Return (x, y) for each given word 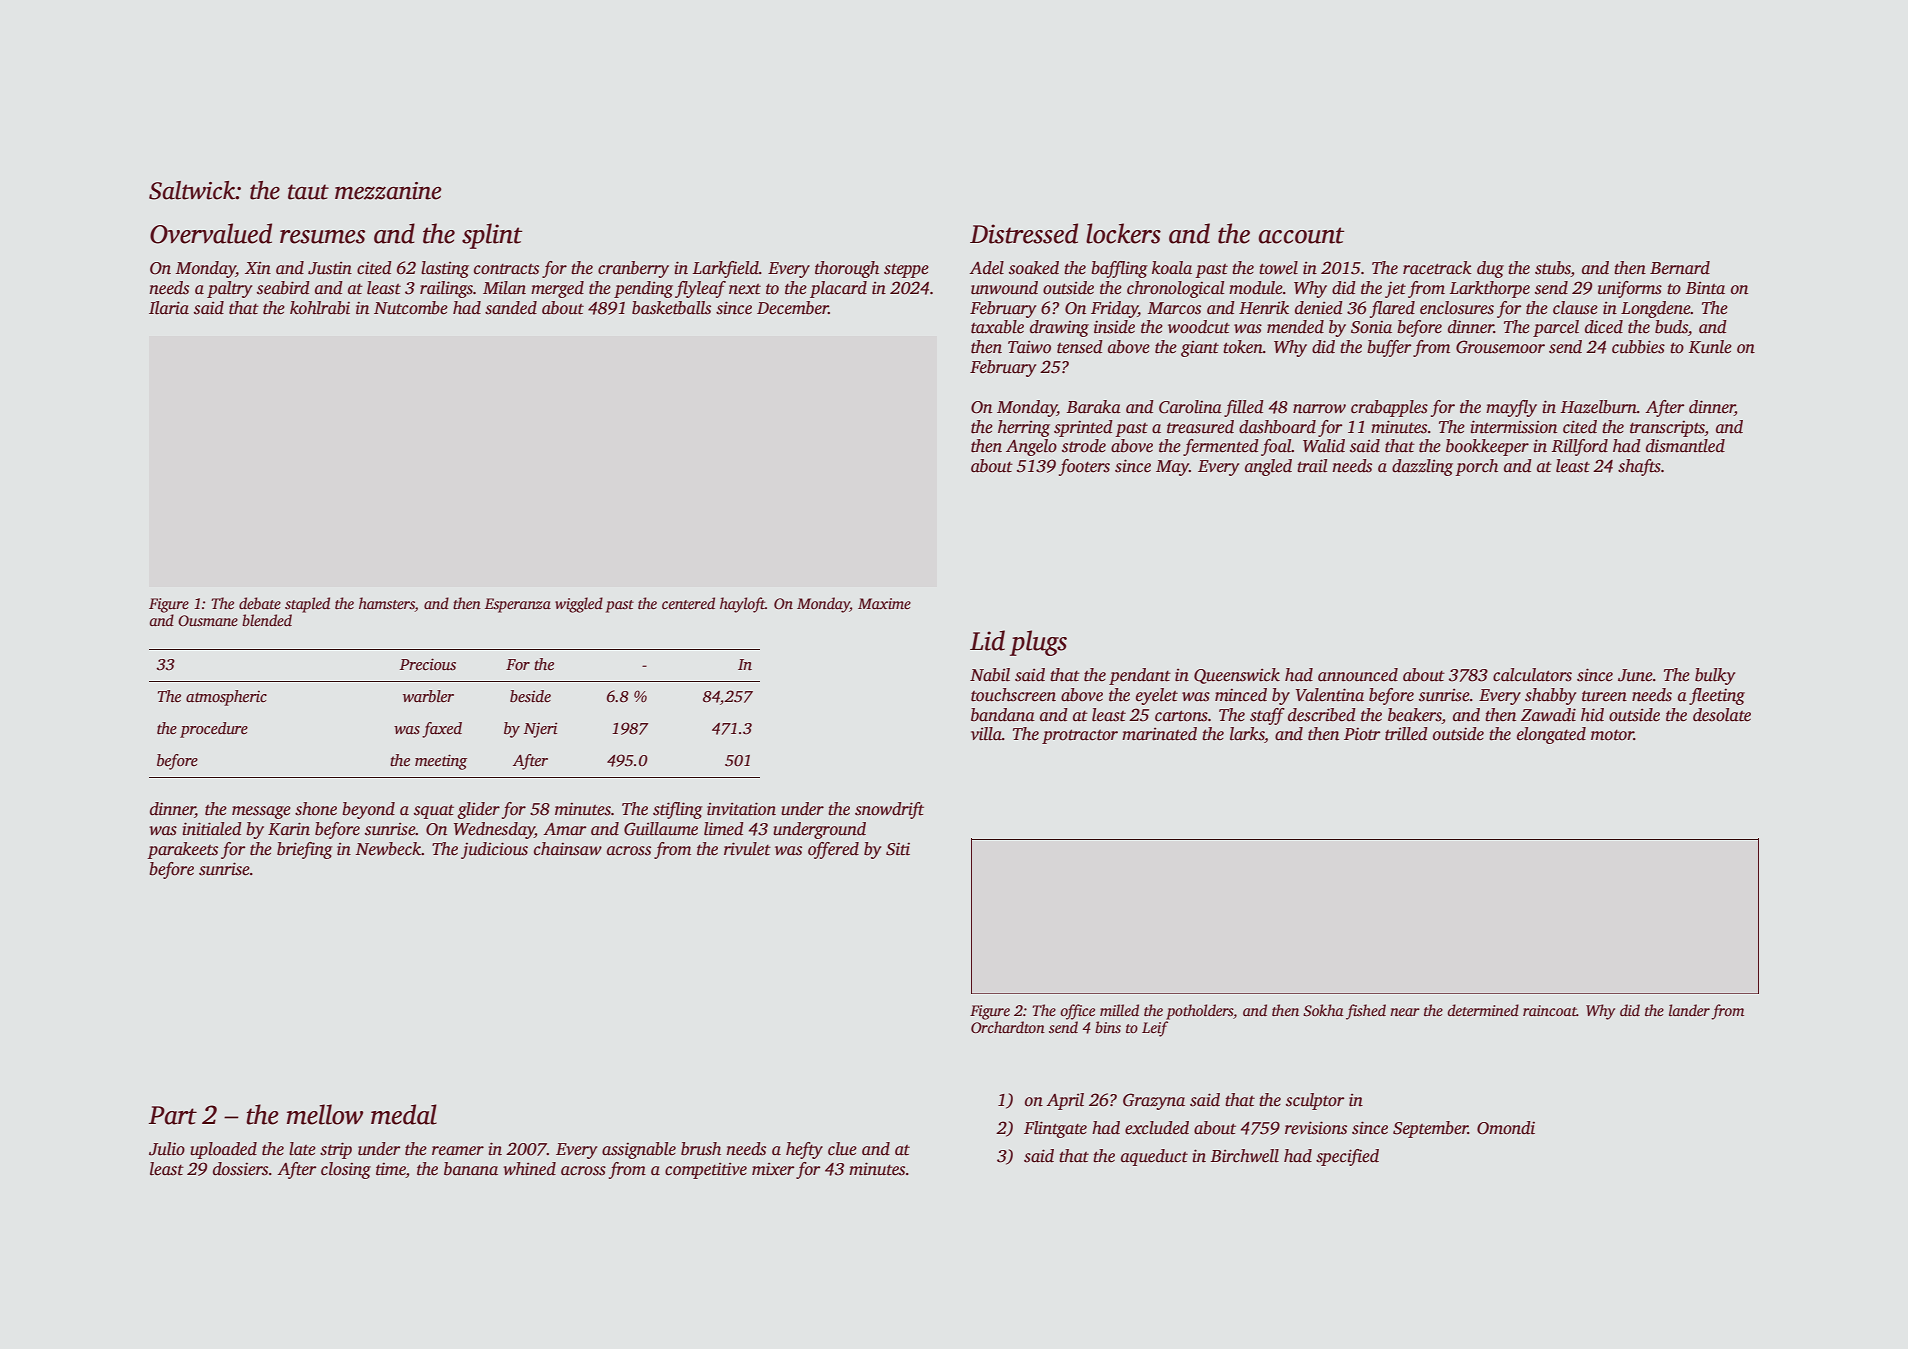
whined (529, 1169)
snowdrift (889, 810)
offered (833, 850)
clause (1575, 308)
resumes (322, 237)
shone (316, 809)
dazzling (1422, 467)
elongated (1551, 735)
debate (260, 603)
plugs (1038, 643)
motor (1612, 735)
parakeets (182, 850)
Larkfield (726, 269)
